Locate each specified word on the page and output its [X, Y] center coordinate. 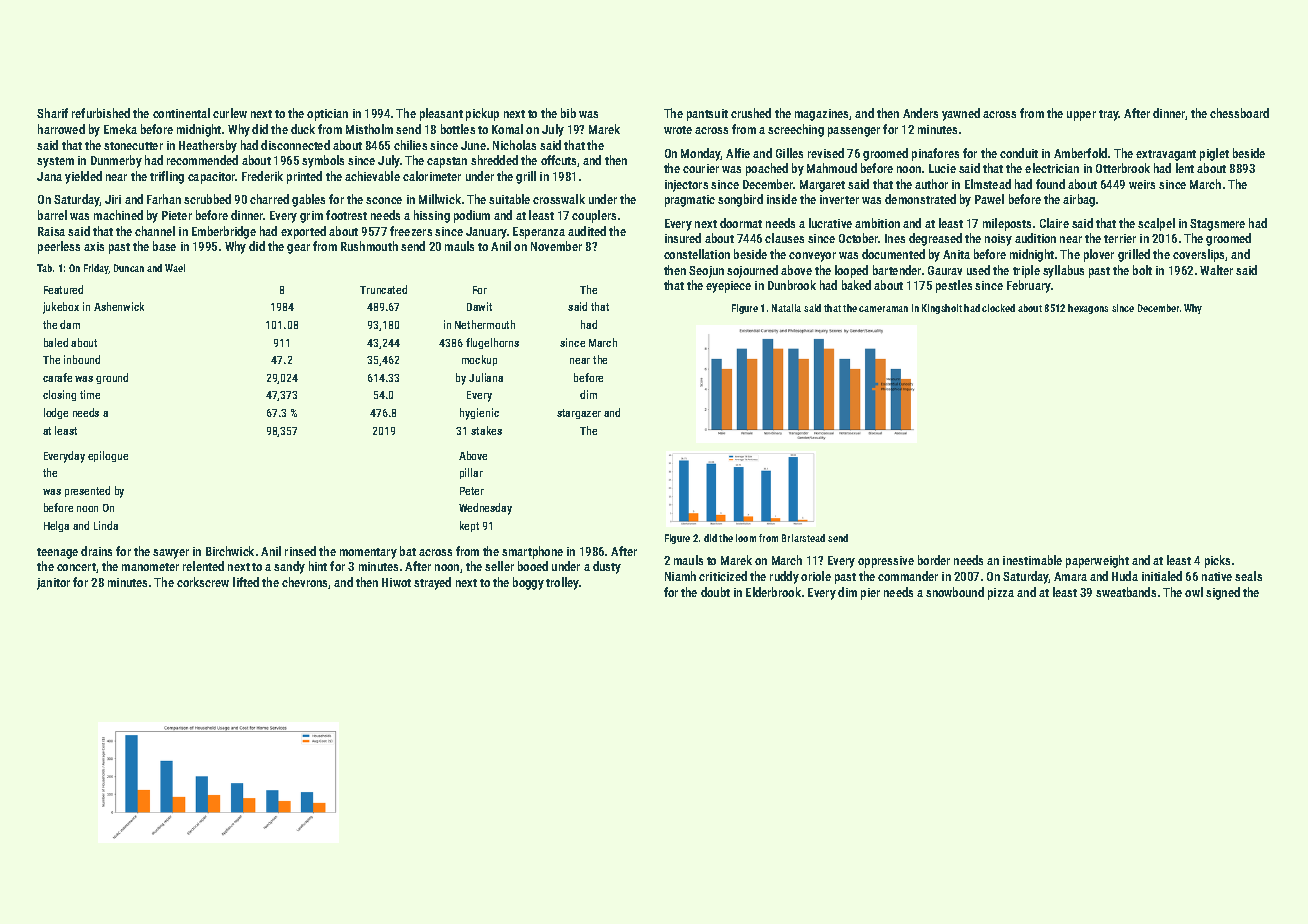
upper [1081, 116]
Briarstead [803, 538]
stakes [486, 430]
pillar [471, 473]
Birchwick [230, 551]
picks [1217, 561]
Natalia [786, 308]
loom [746, 538]
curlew [230, 113]
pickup [482, 114]
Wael [175, 268]
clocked [998, 308]
